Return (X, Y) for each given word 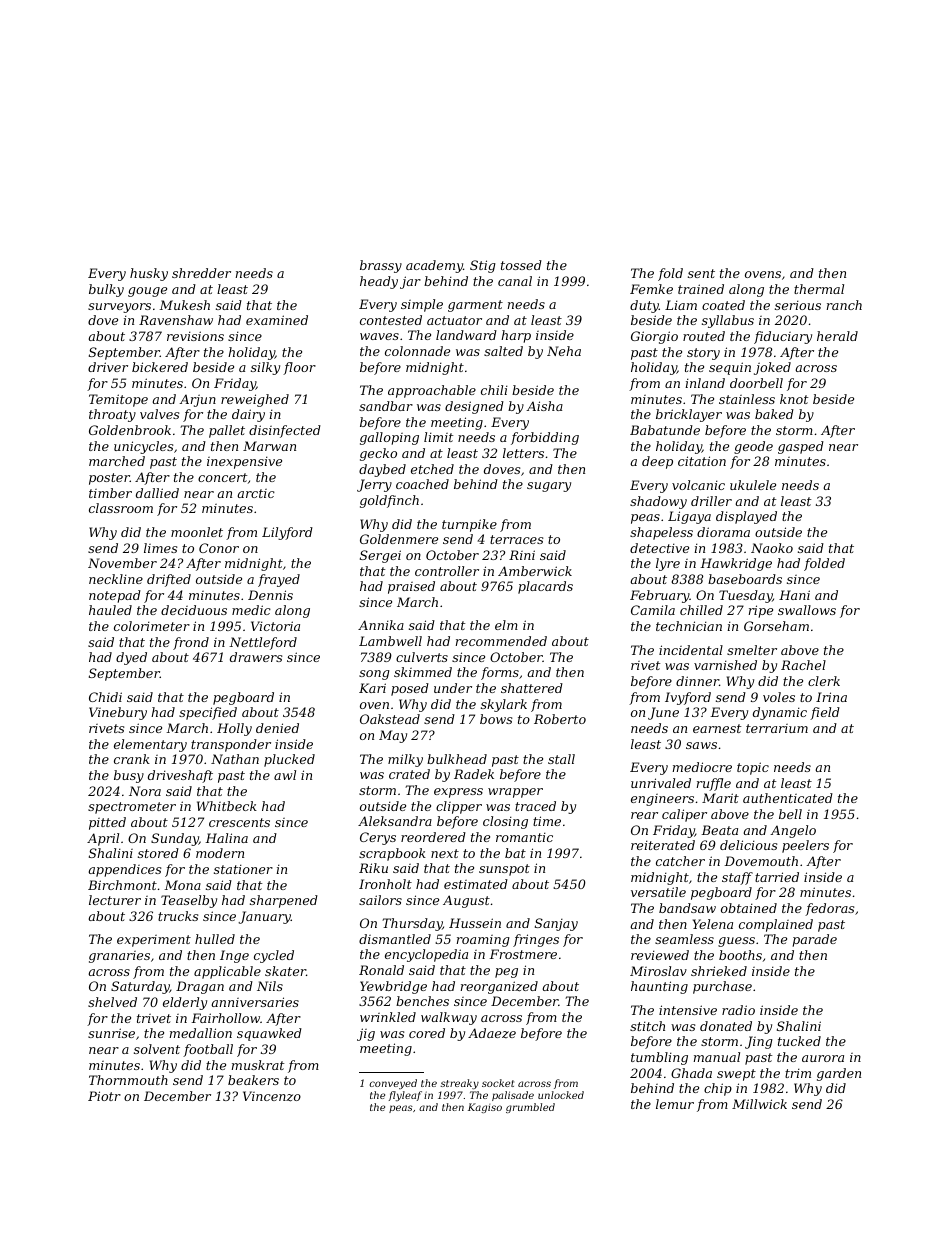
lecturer (115, 900)
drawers (256, 657)
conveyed (393, 1084)
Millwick (759, 1104)
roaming (483, 941)
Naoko (772, 548)
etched (432, 469)
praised (411, 587)
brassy (381, 266)
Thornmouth (128, 1080)
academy (434, 266)
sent (701, 273)
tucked (799, 1041)
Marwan (269, 446)
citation (702, 461)
